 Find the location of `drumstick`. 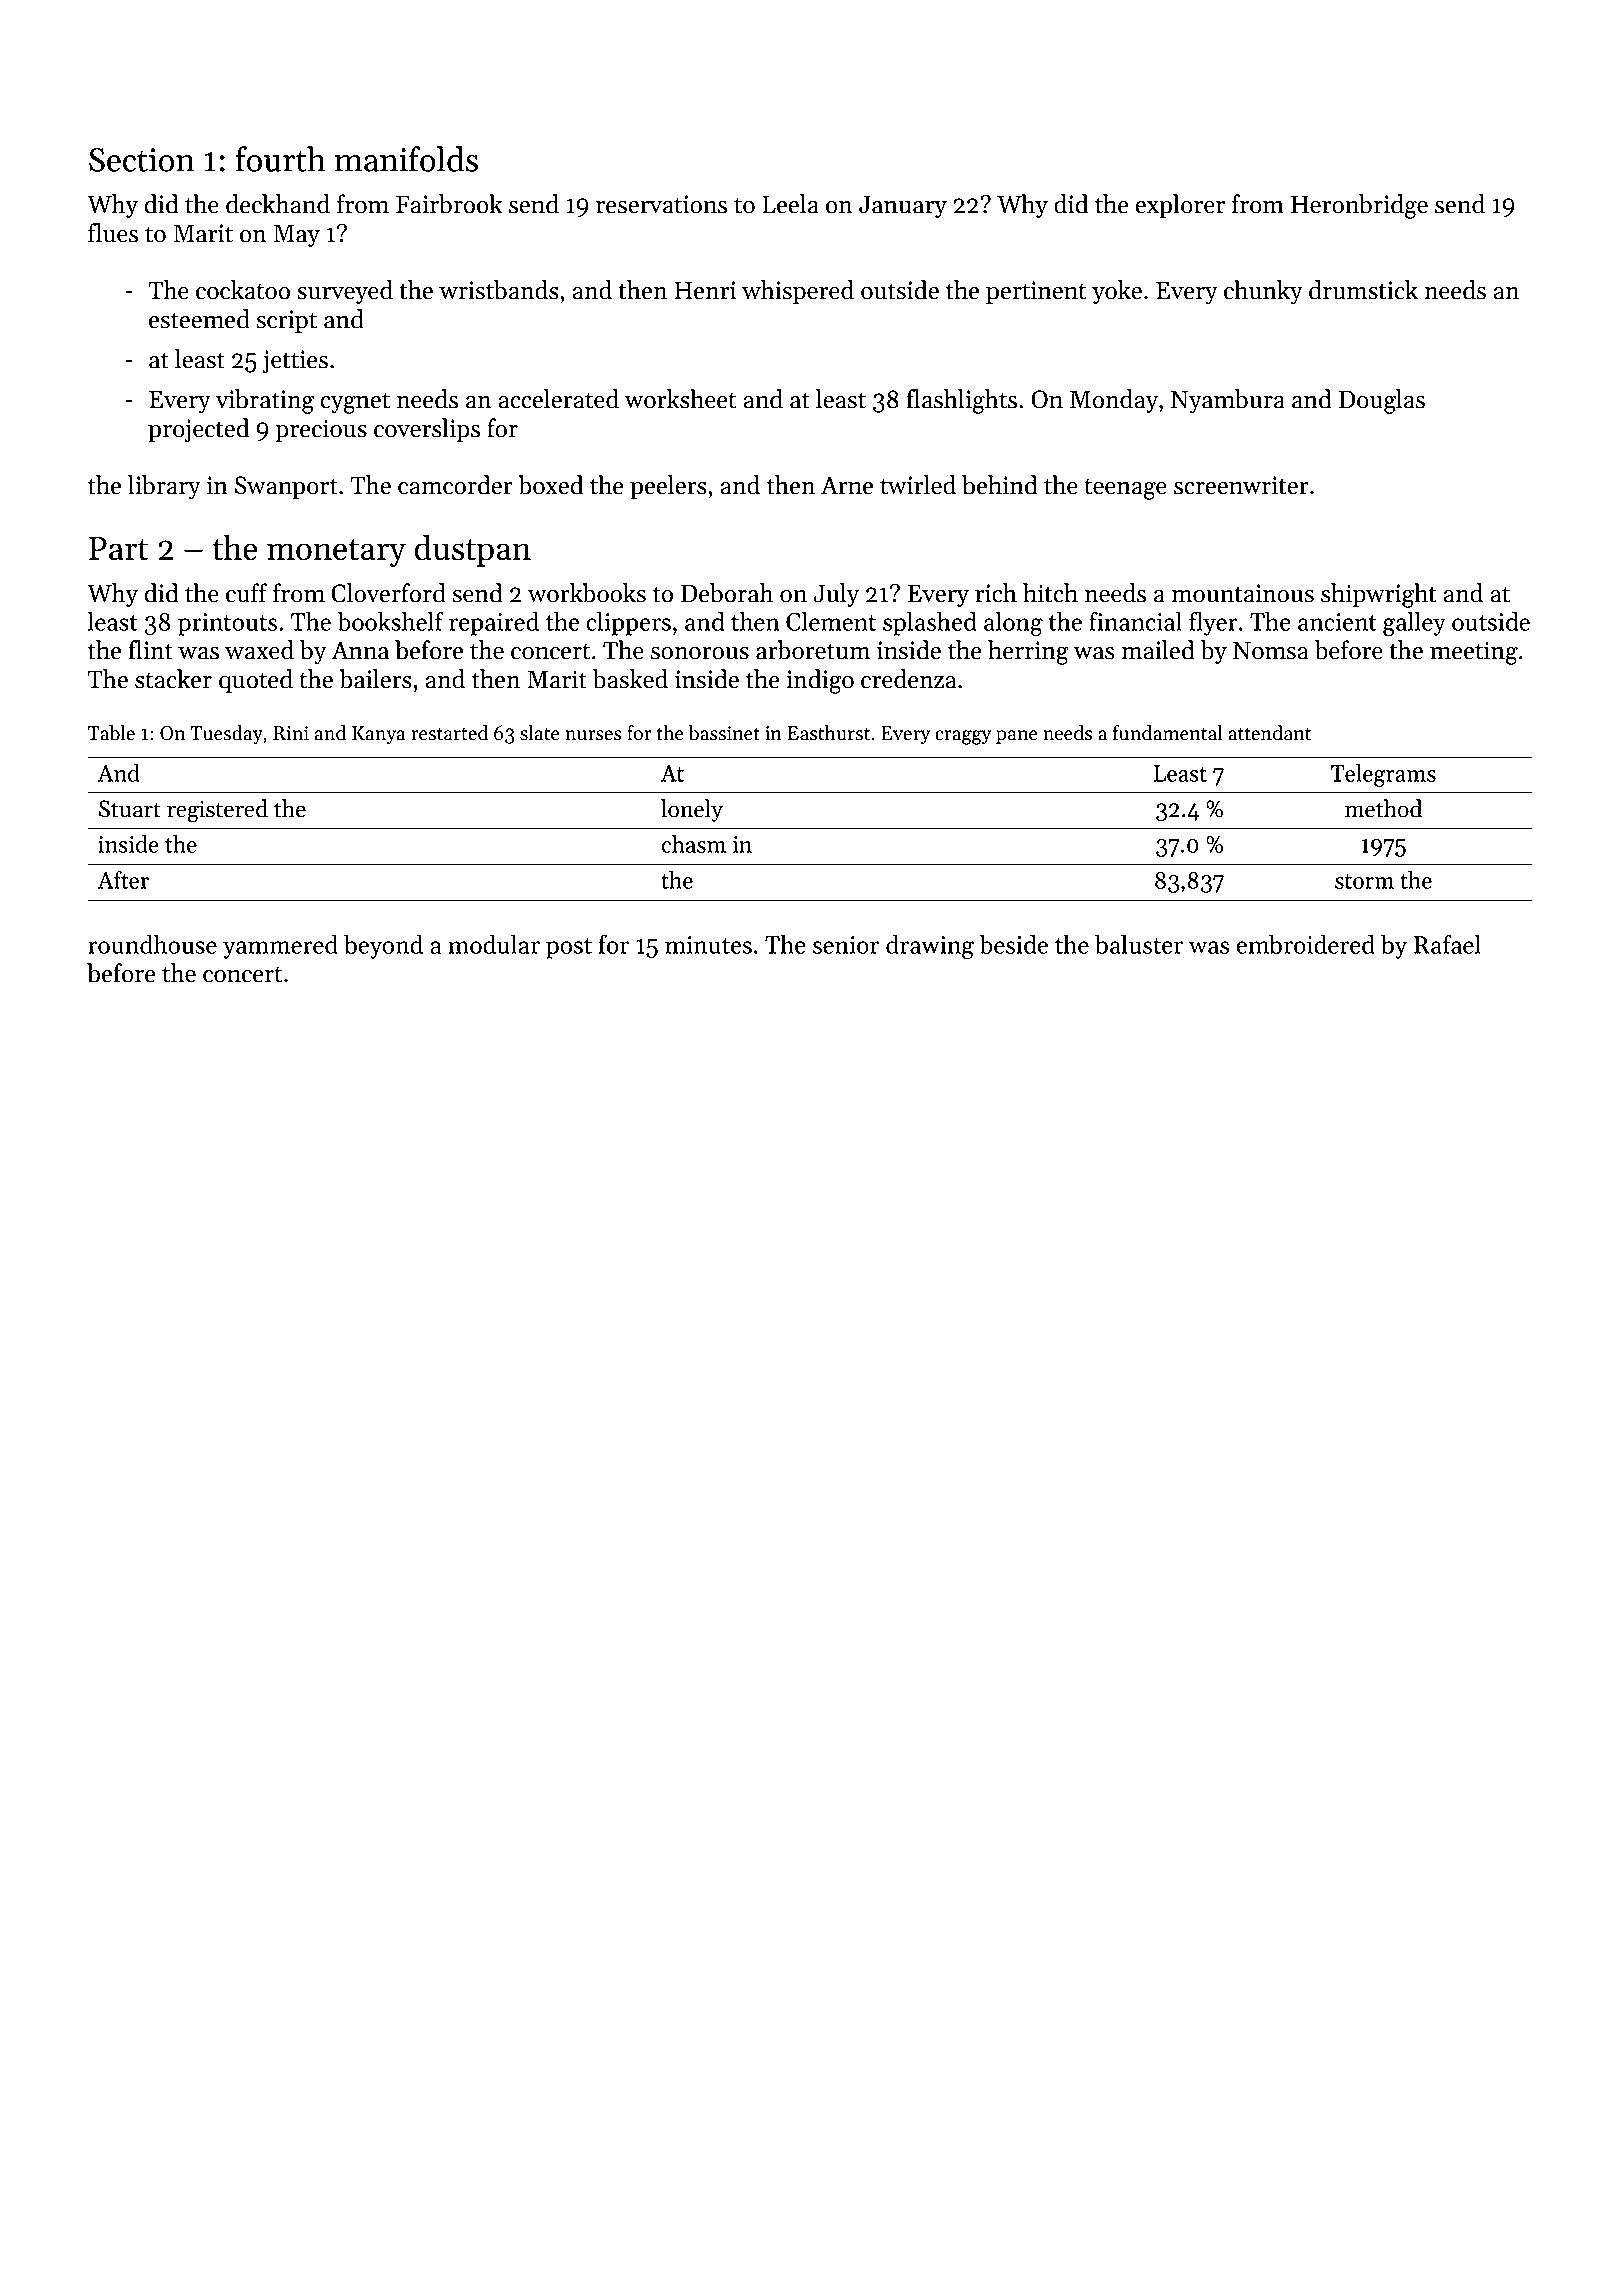

drumstick is located at coordinates (1363, 290).
